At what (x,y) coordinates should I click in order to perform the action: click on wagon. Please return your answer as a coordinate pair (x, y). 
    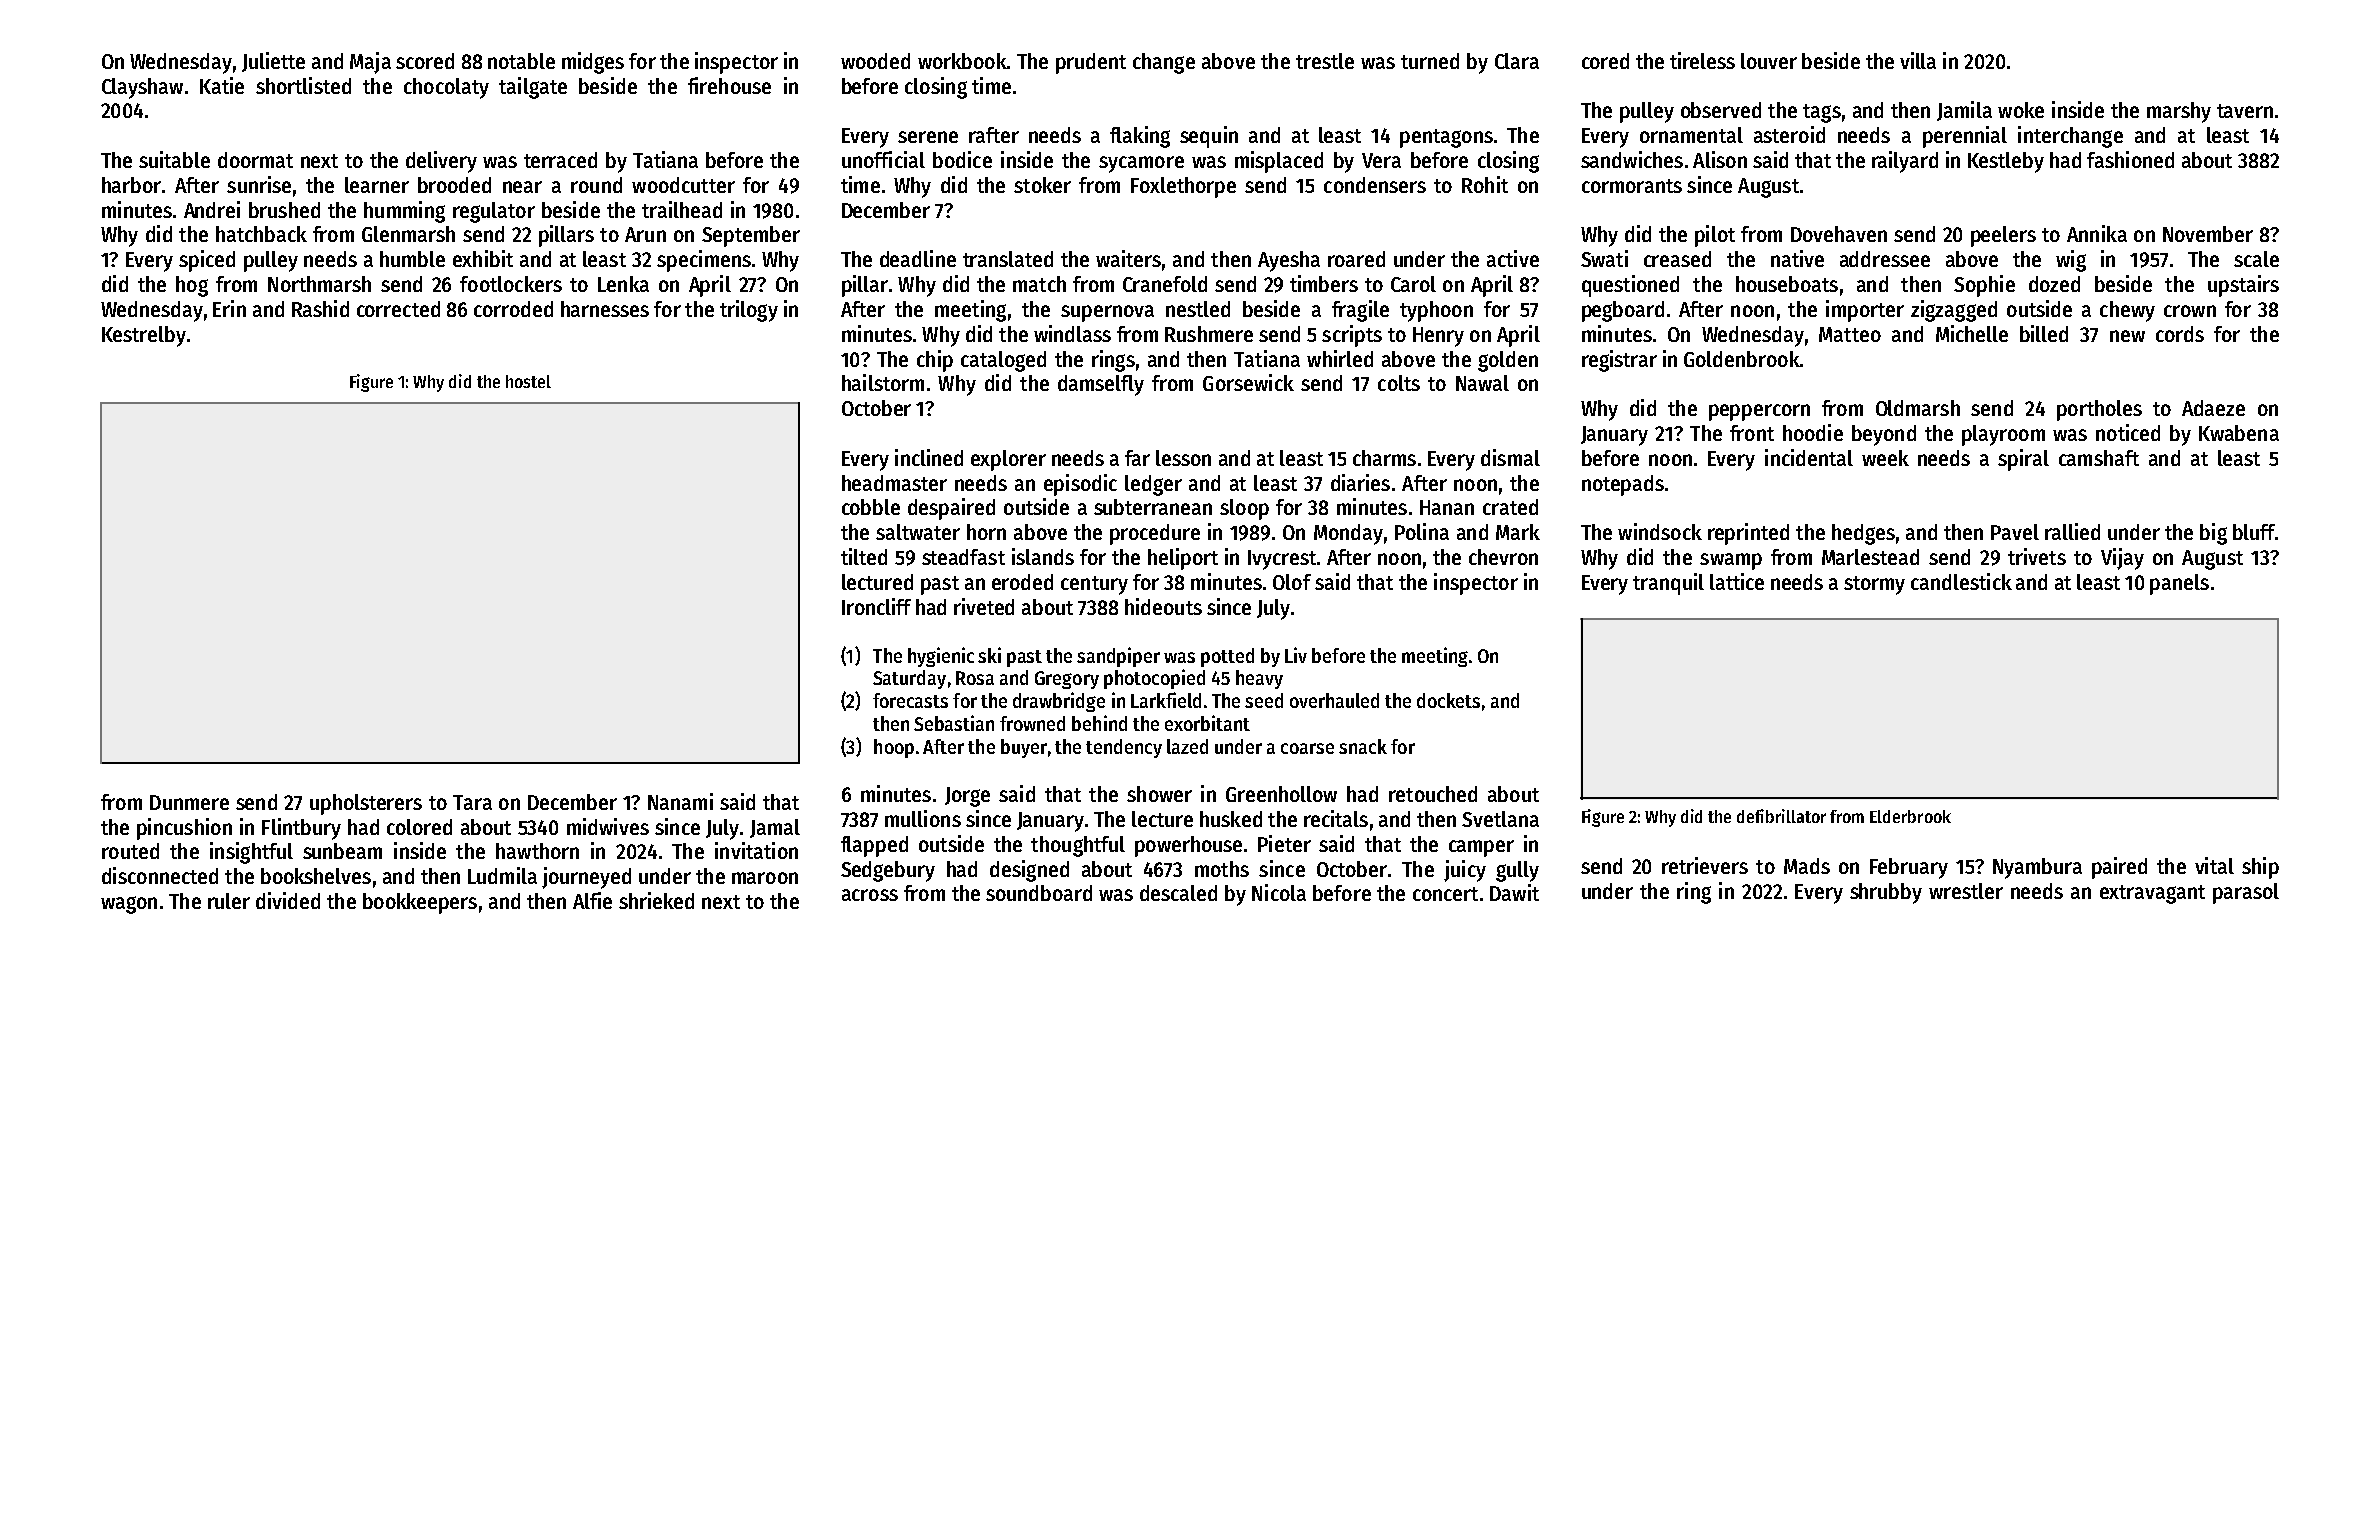
    Looking at the image, I should click on (129, 905).
